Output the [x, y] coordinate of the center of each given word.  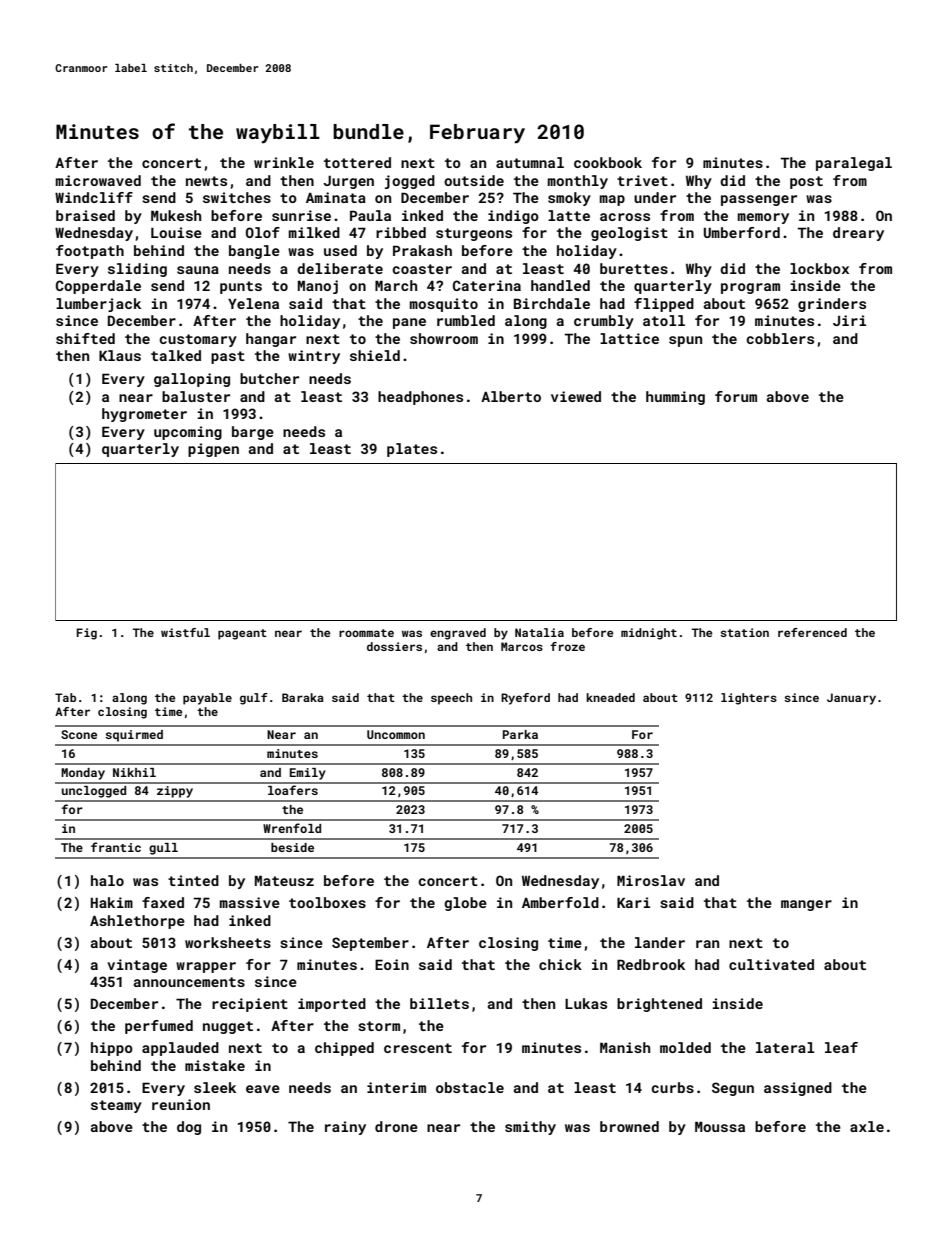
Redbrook [651, 964]
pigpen [213, 450]
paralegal [854, 164]
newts [206, 181]
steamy [116, 1106]
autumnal [530, 162]
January [851, 699]
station [744, 632]
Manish [625, 1047]
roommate [366, 633]
